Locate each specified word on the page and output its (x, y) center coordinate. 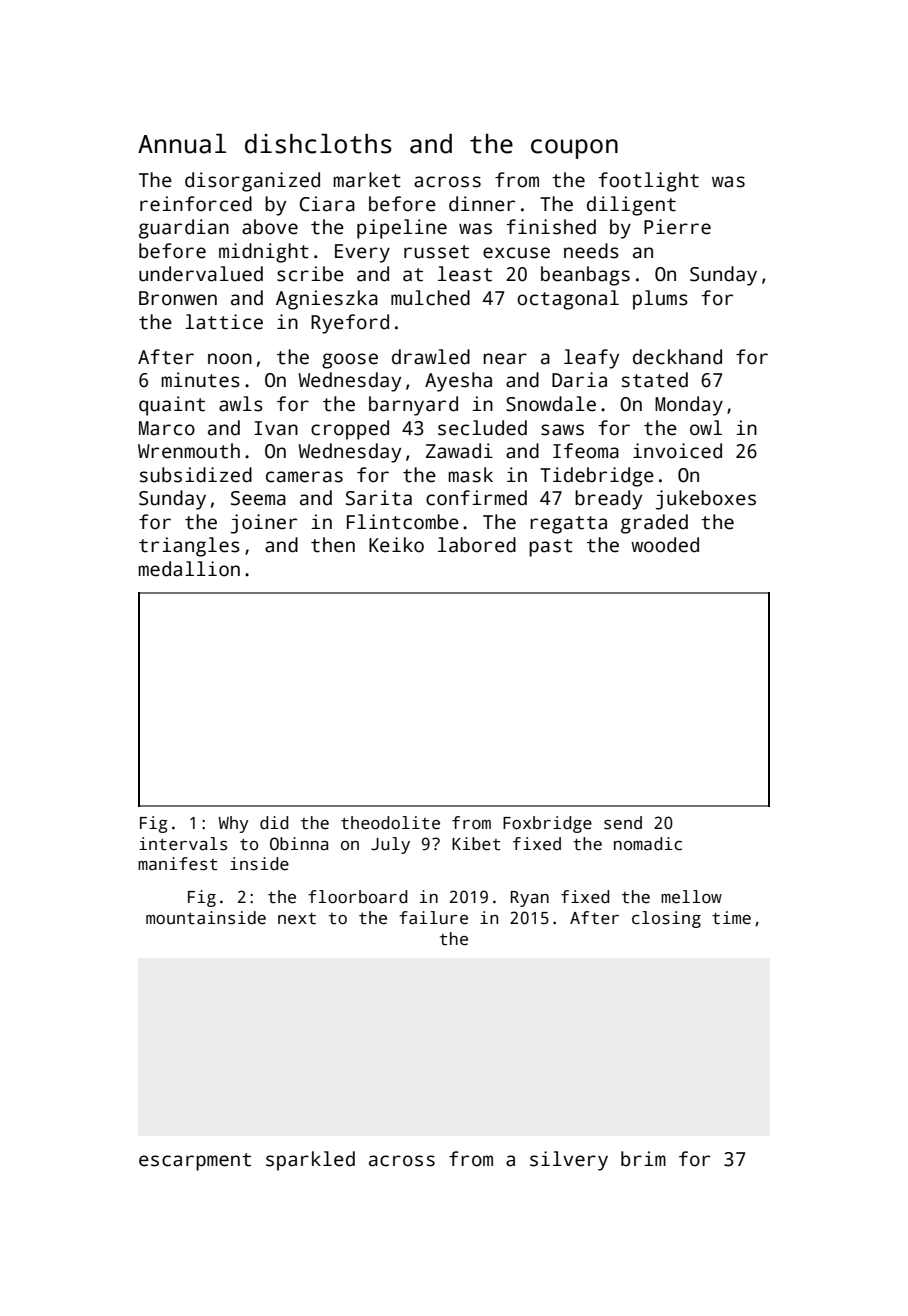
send (623, 823)
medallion (189, 569)
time (731, 918)
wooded (665, 545)
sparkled (310, 1161)
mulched (430, 298)
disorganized (252, 182)
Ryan (530, 899)
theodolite (390, 823)
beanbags (585, 276)
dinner (482, 204)
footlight (648, 182)
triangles (189, 547)
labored (477, 545)
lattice (224, 322)
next (297, 918)
